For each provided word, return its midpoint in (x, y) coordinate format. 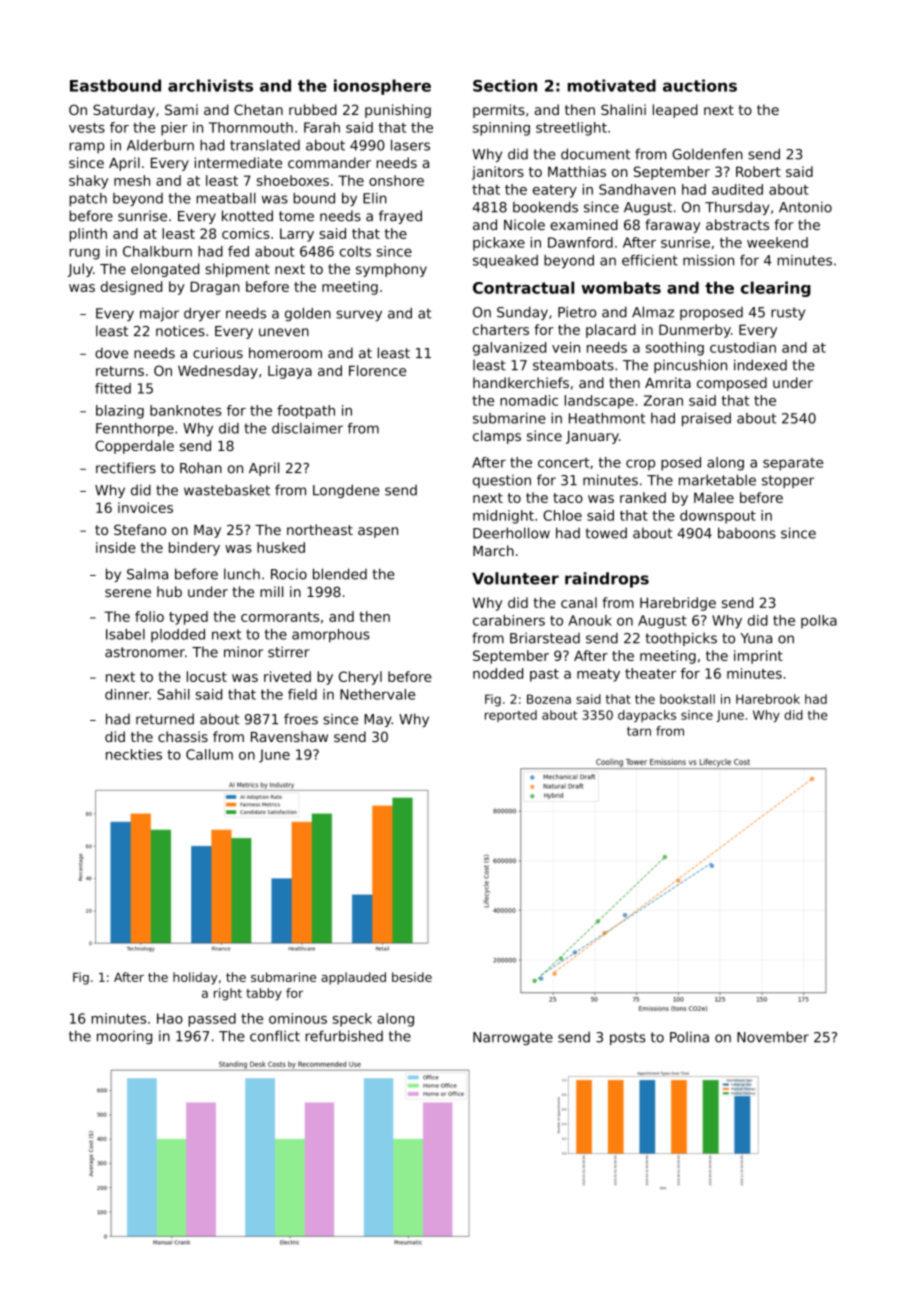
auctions (700, 85)
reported (511, 716)
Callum (209, 754)
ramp (87, 147)
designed (131, 288)
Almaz (653, 312)
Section (505, 85)
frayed (400, 217)
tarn (639, 731)
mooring (124, 1037)
